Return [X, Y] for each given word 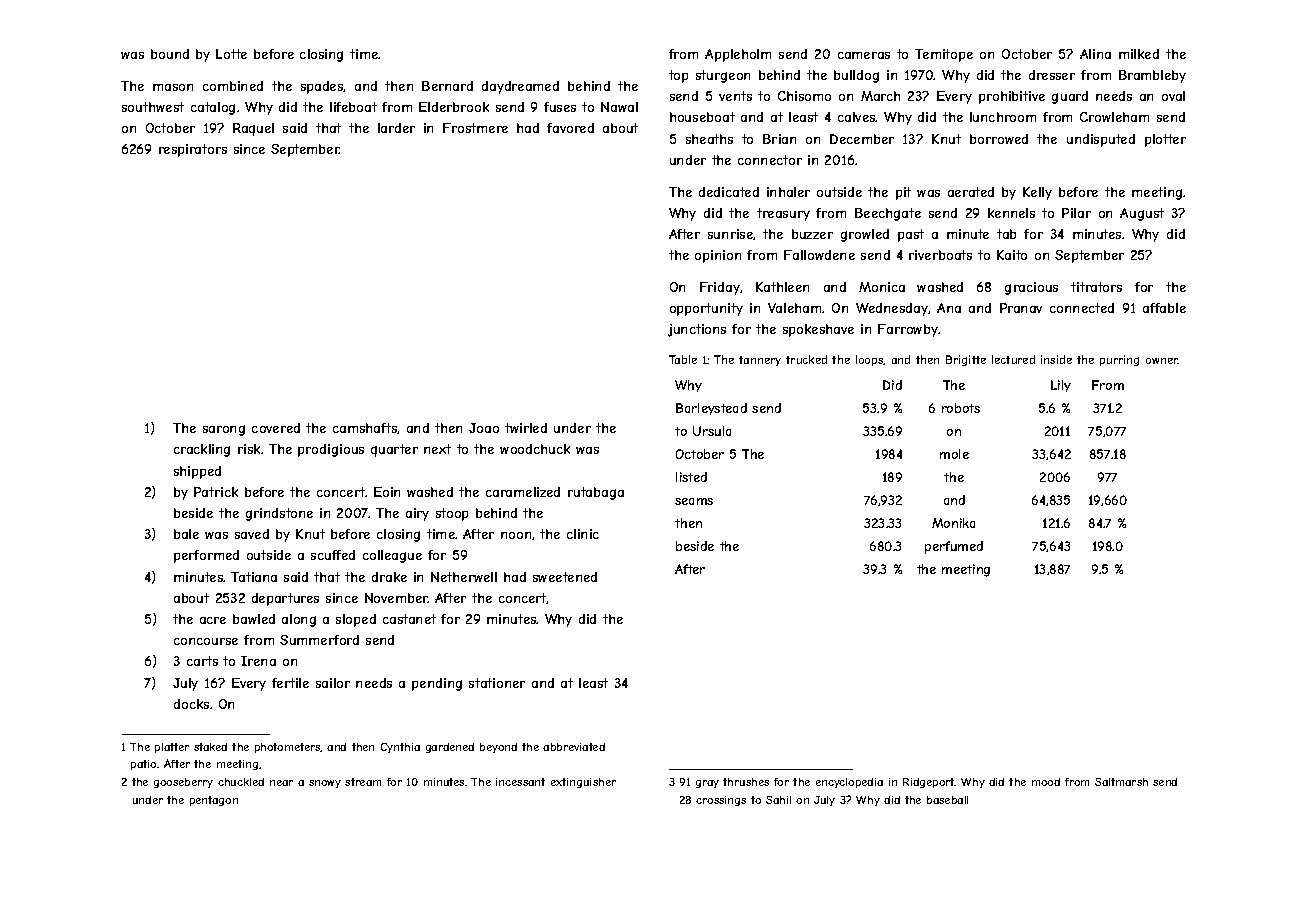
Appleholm [738, 55]
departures [285, 599]
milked [1139, 54]
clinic [583, 534]
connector [770, 160]
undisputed [1101, 140]
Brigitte [966, 360]
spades [322, 87]
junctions [697, 330]
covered [276, 428]
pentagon [214, 801]
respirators [193, 150]
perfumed [954, 547]
